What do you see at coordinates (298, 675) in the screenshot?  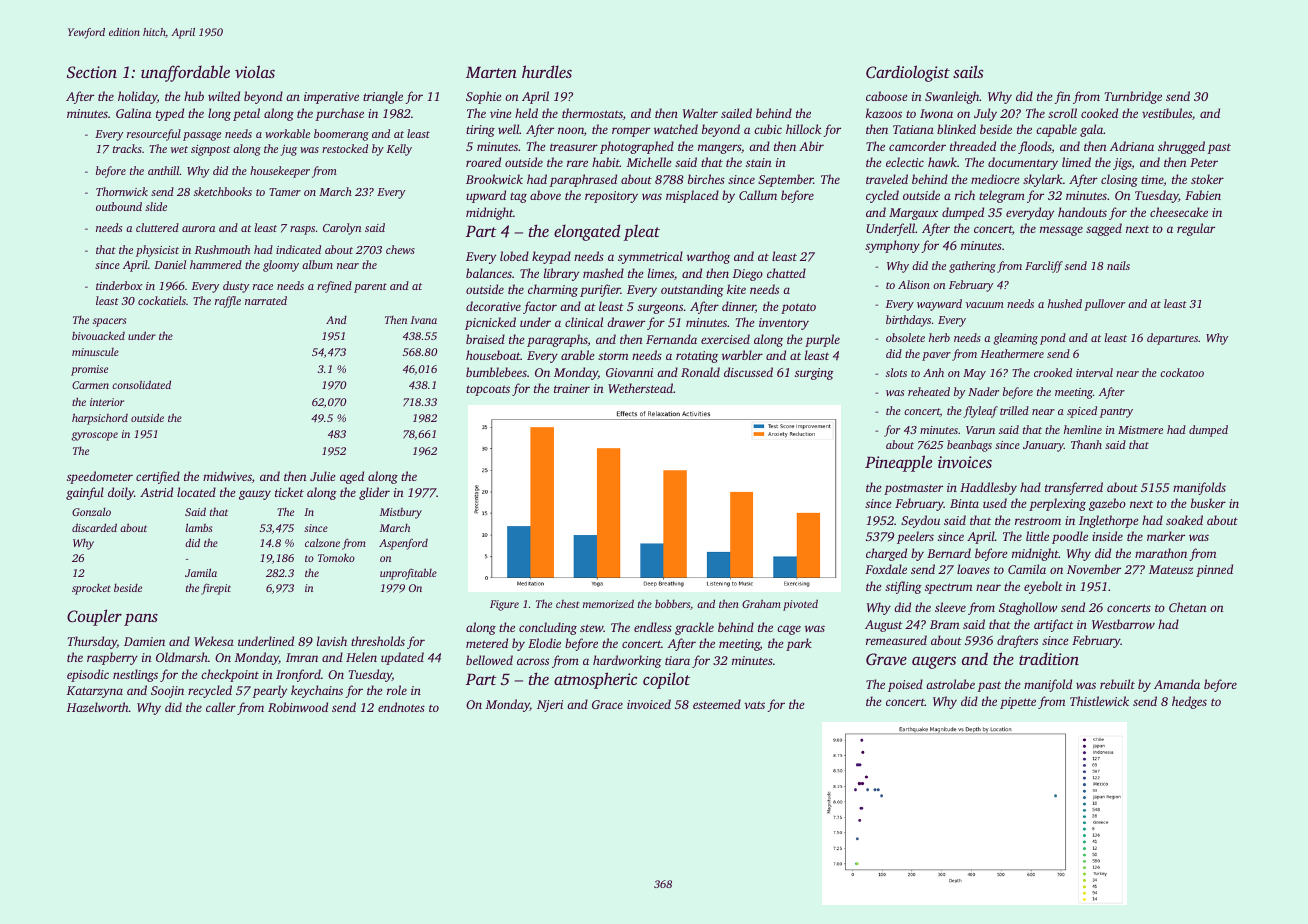 I see `Ironford` at bounding box center [298, 675].
